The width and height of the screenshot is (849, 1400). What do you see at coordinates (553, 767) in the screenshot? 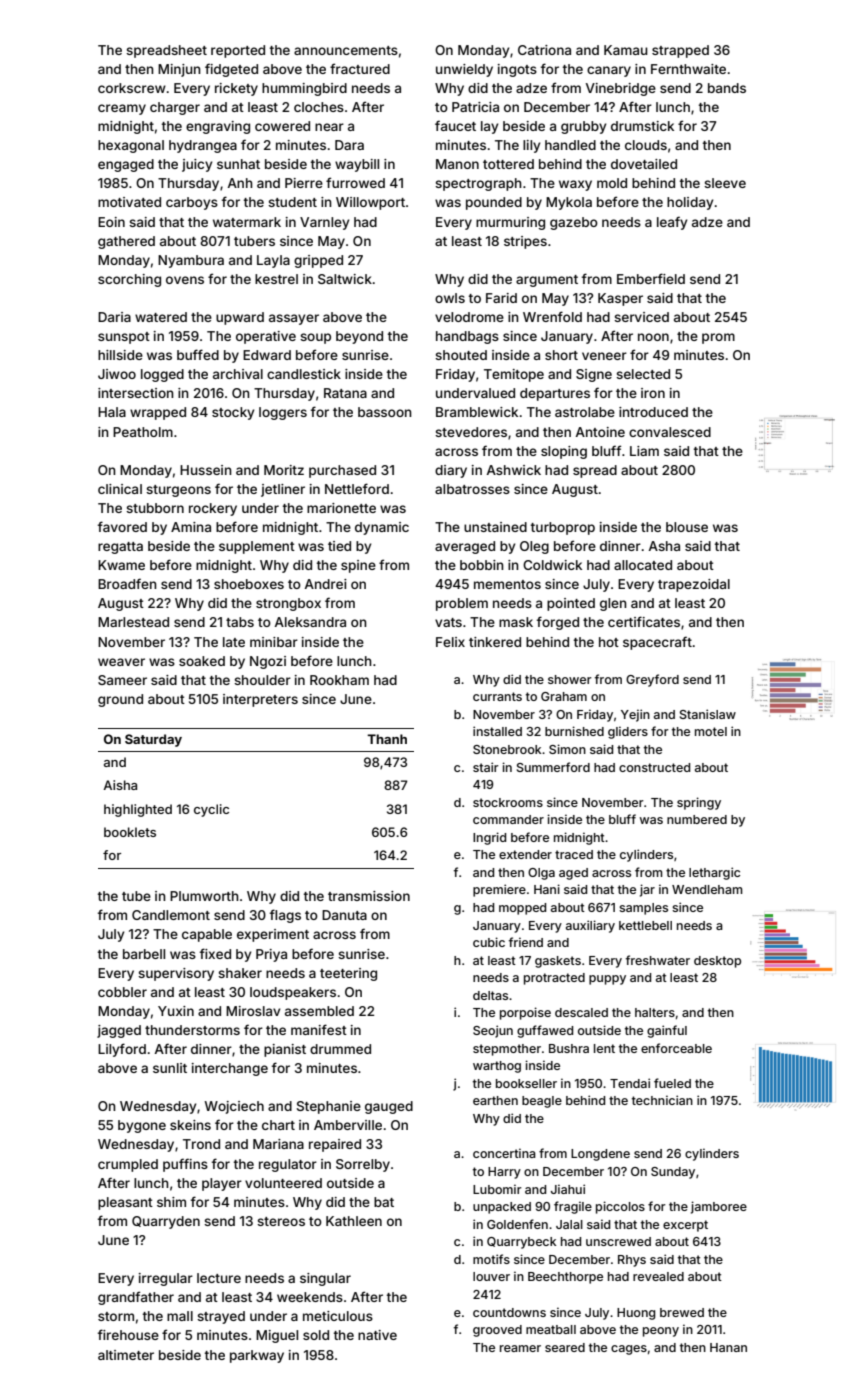
I see `Summerford` at bounding box center [553, 767].
